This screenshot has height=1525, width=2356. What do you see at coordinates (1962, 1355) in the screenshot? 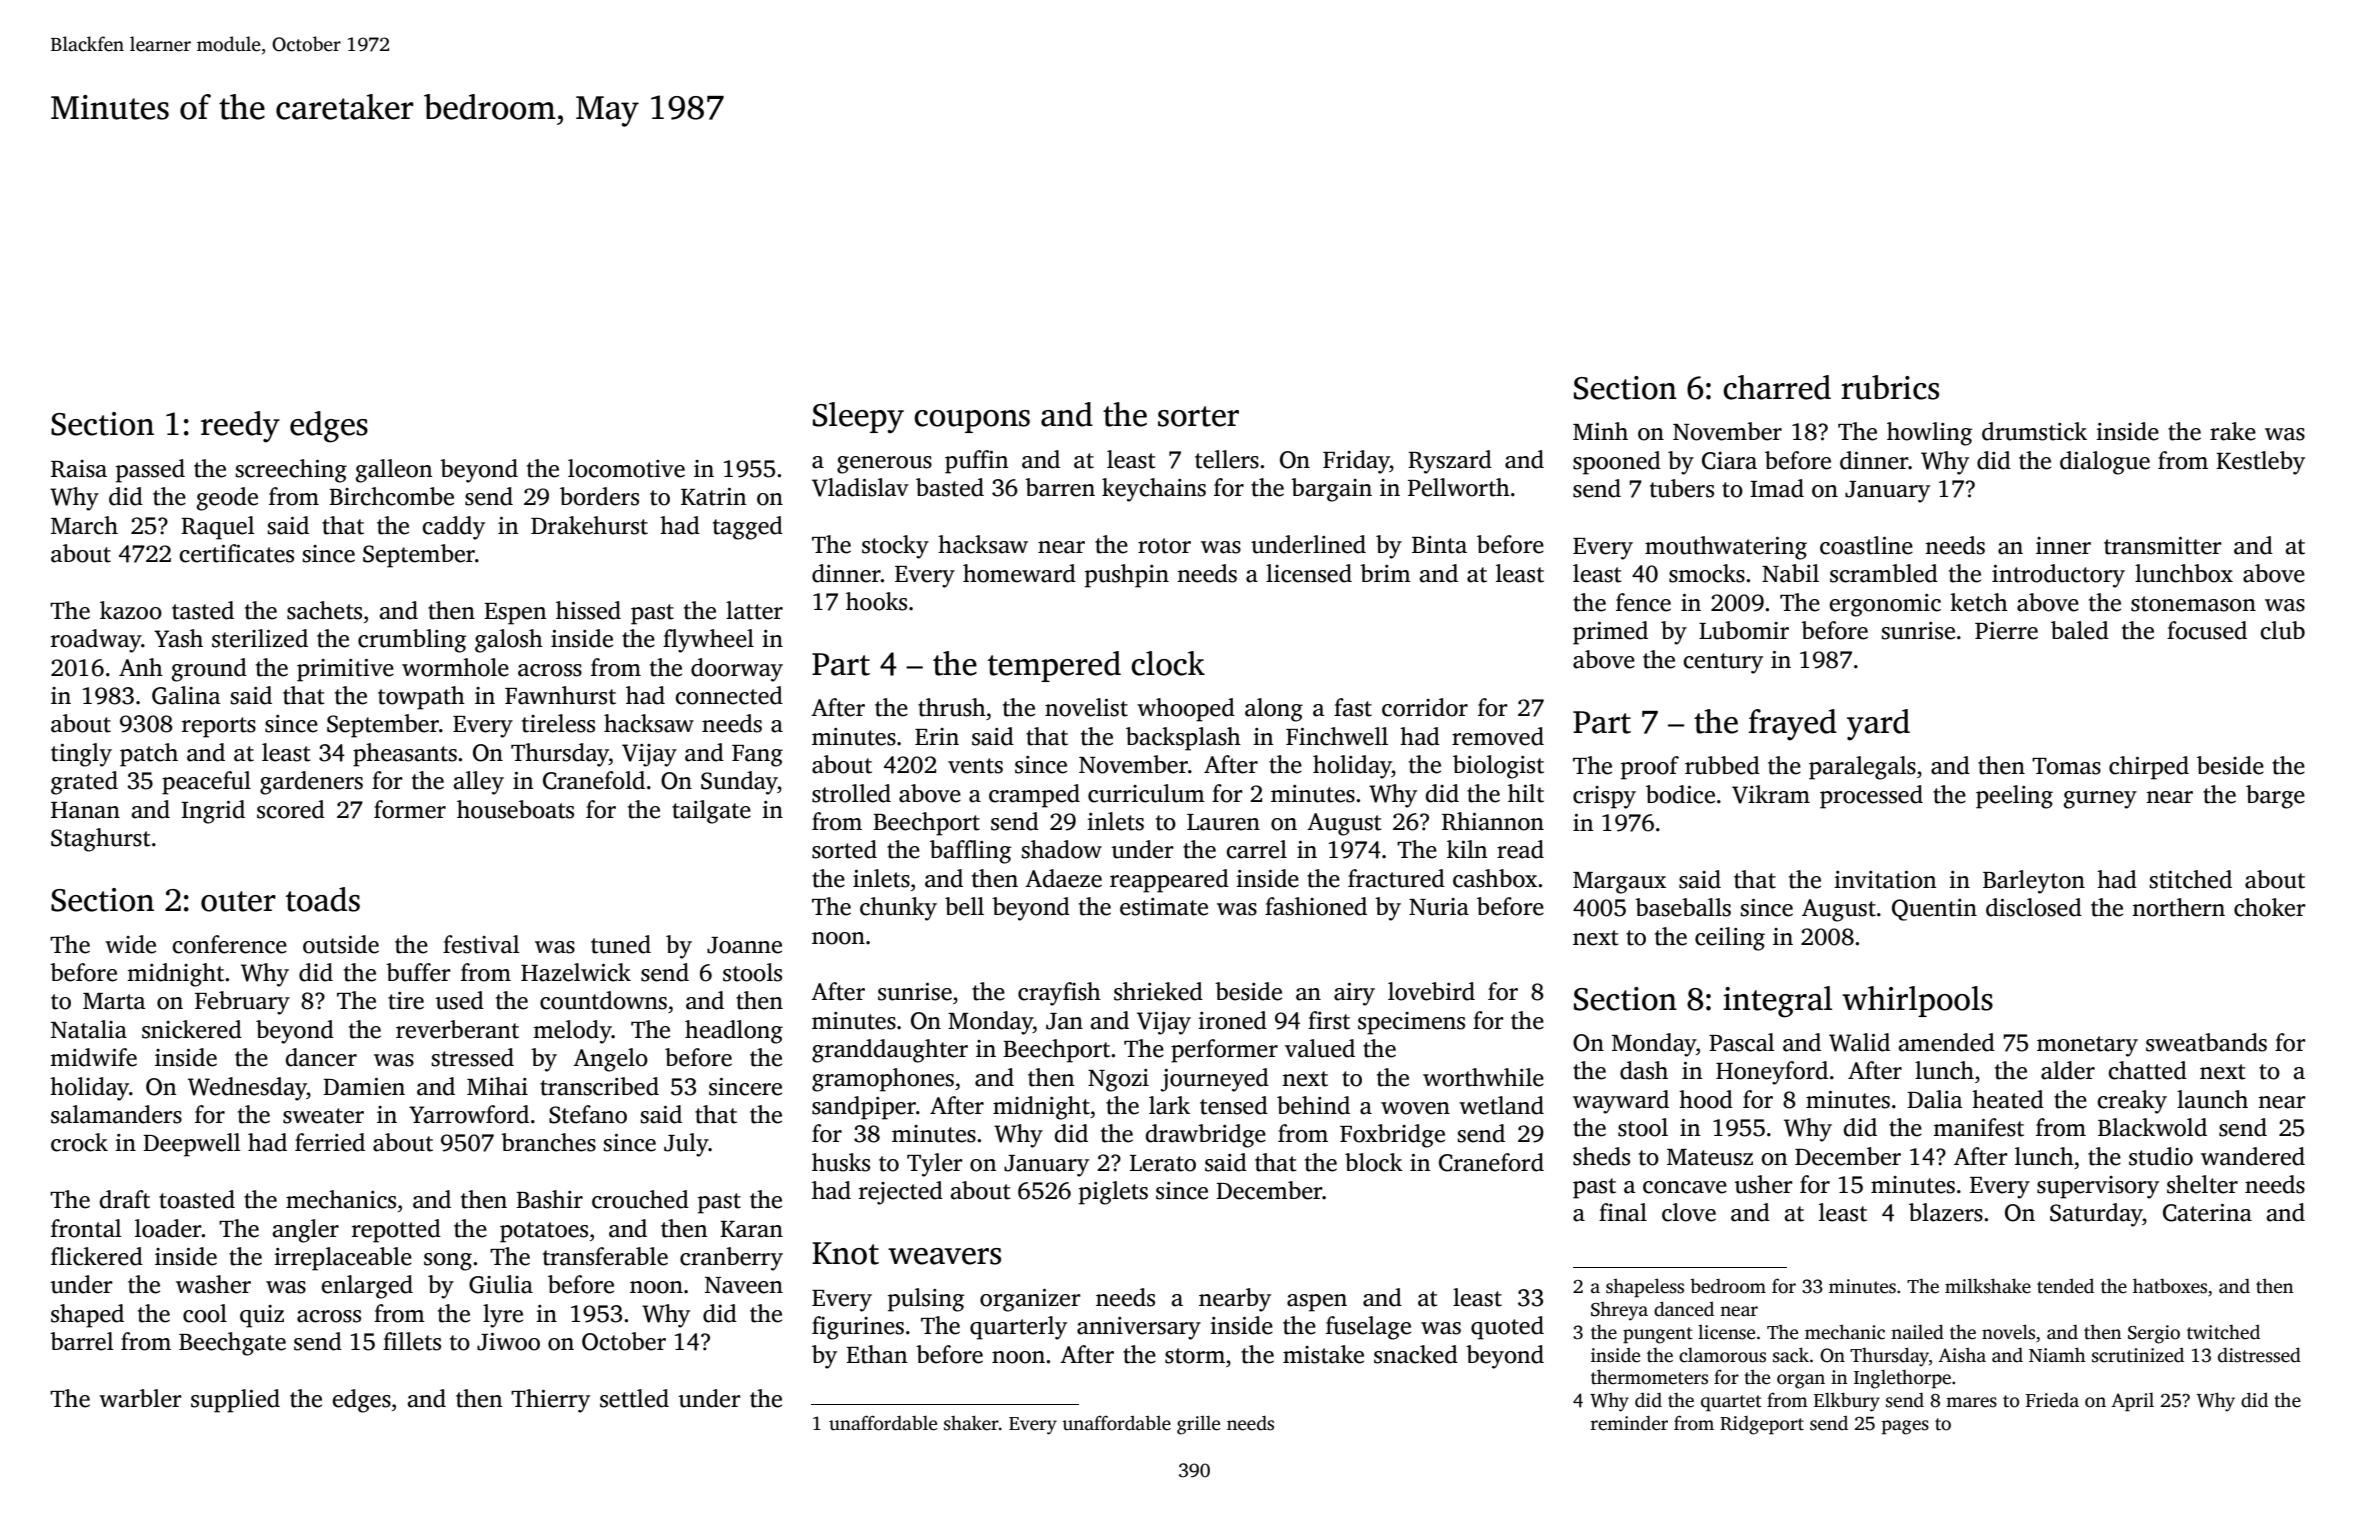
I see `Aisha` at bounding box center [1962, 1355].
